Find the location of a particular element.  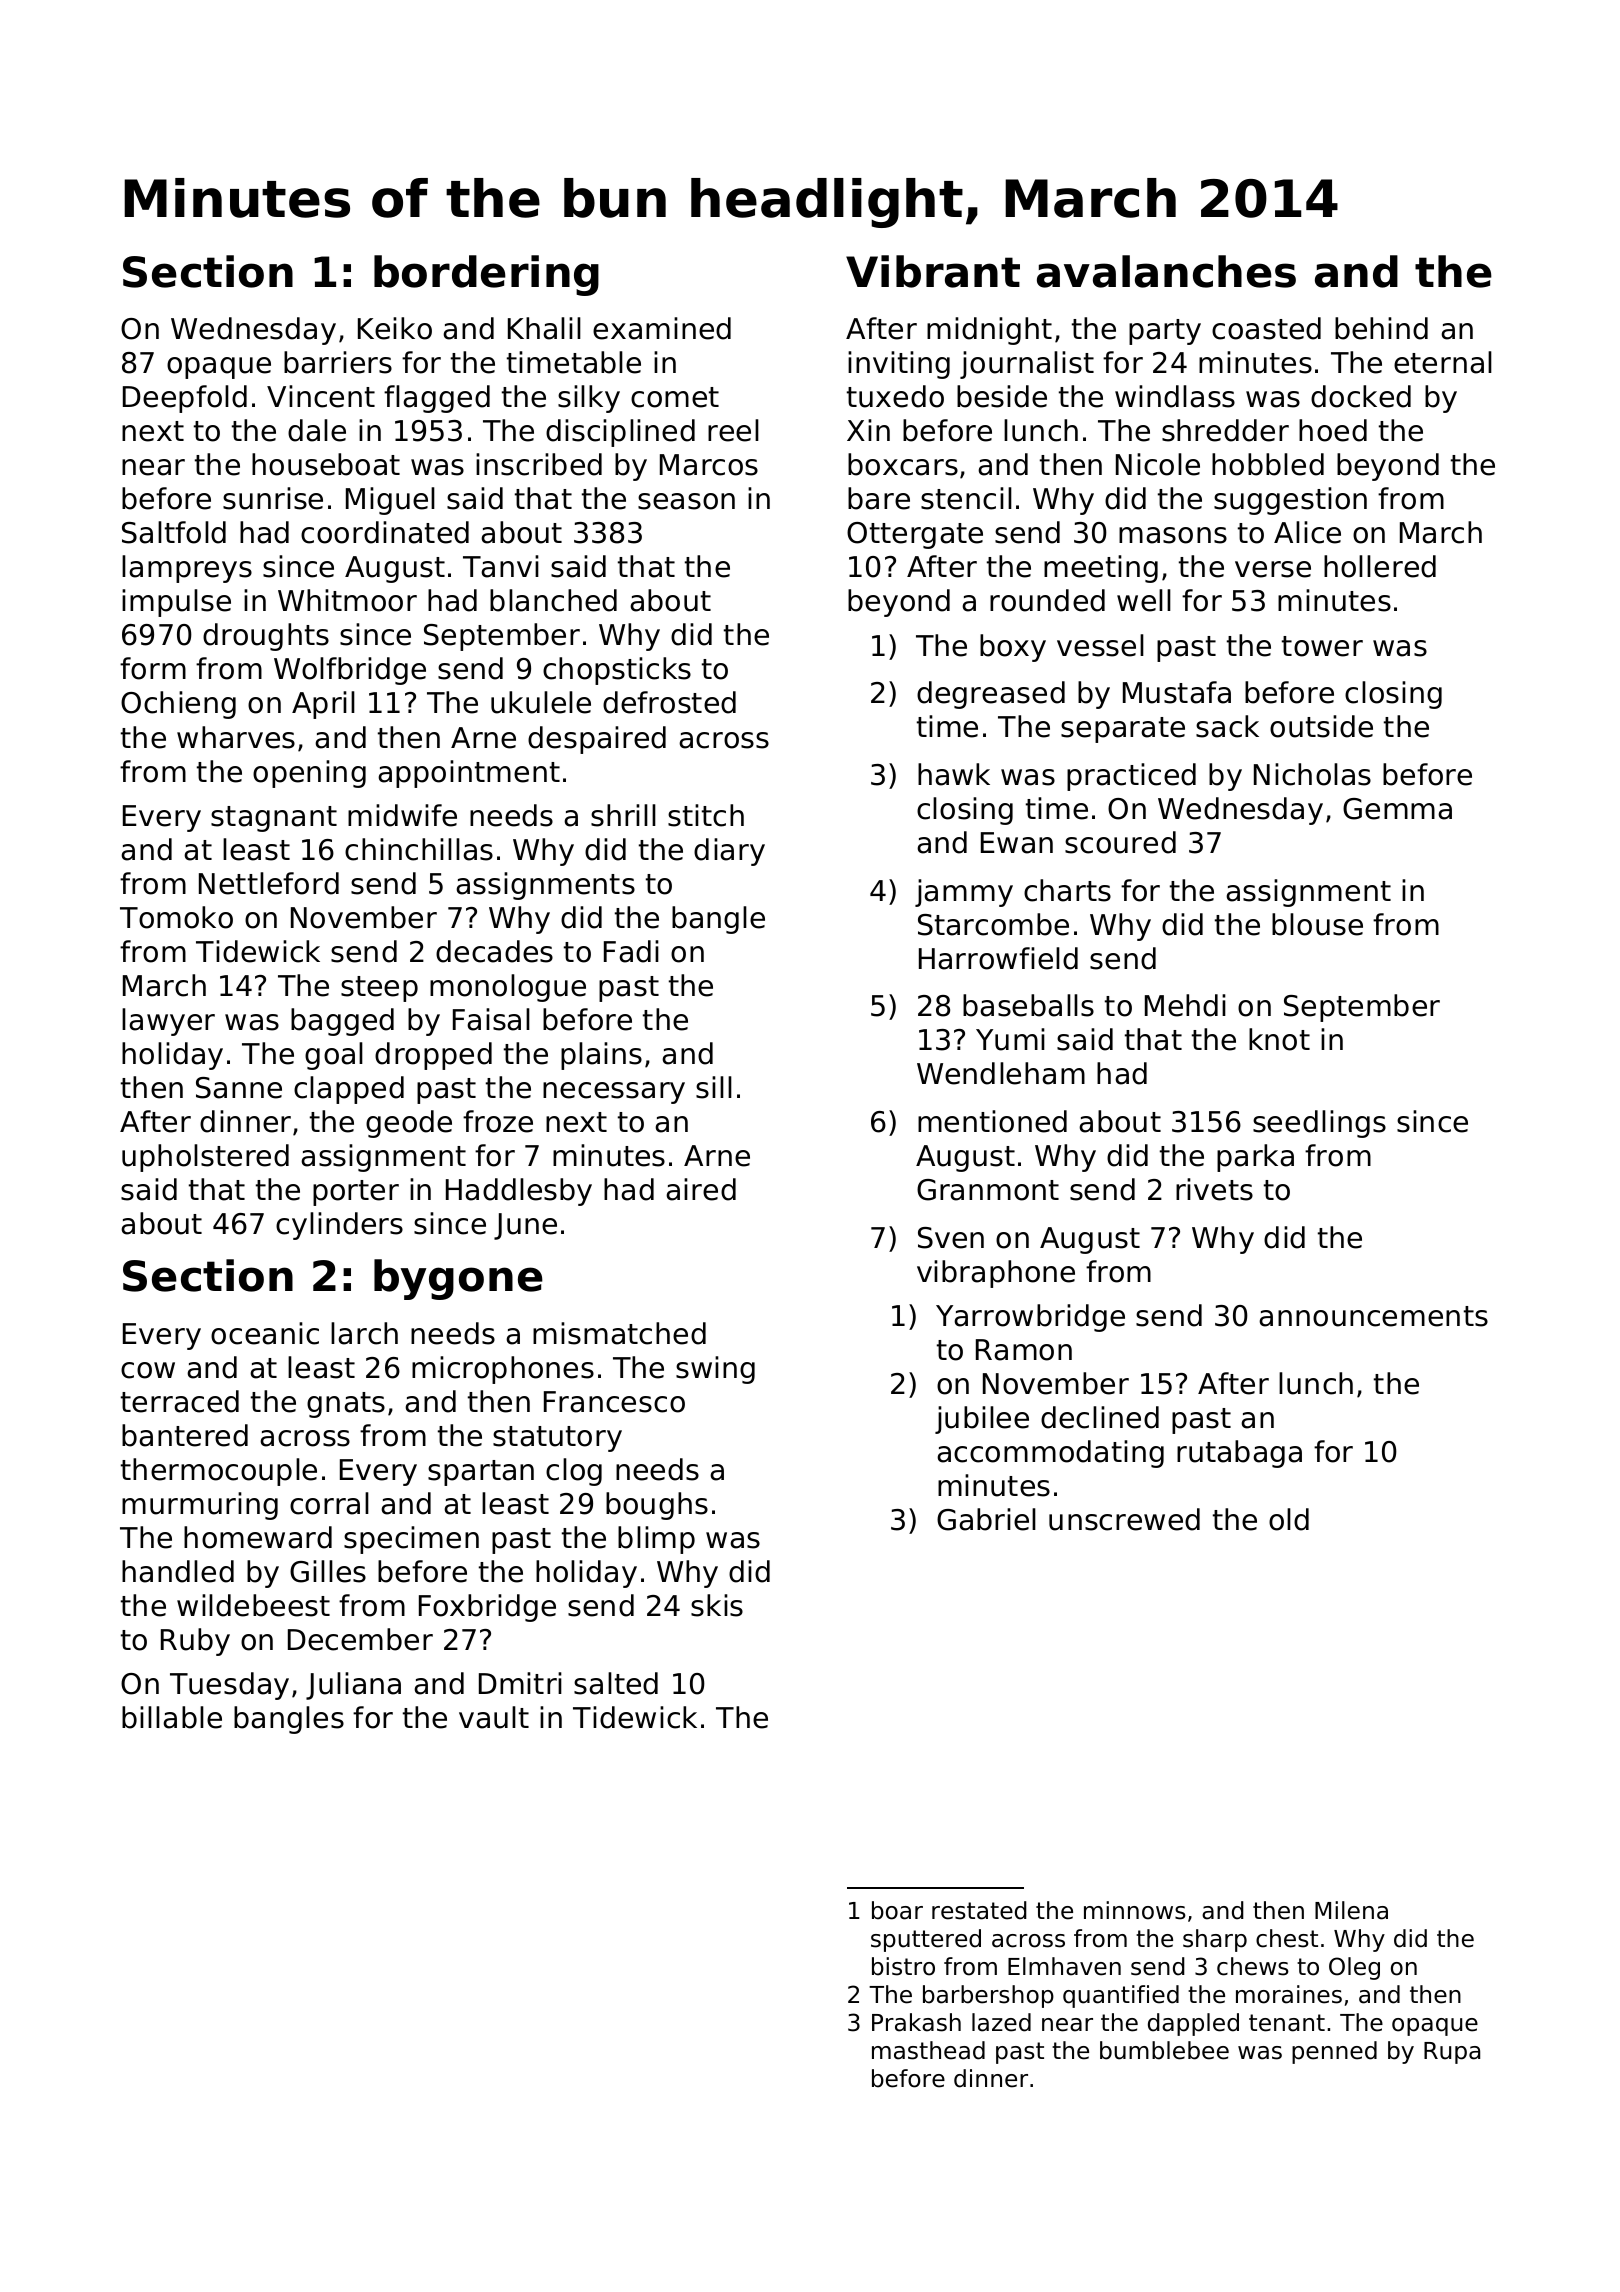

wildebeest is located at coordinates (253, 1605).
